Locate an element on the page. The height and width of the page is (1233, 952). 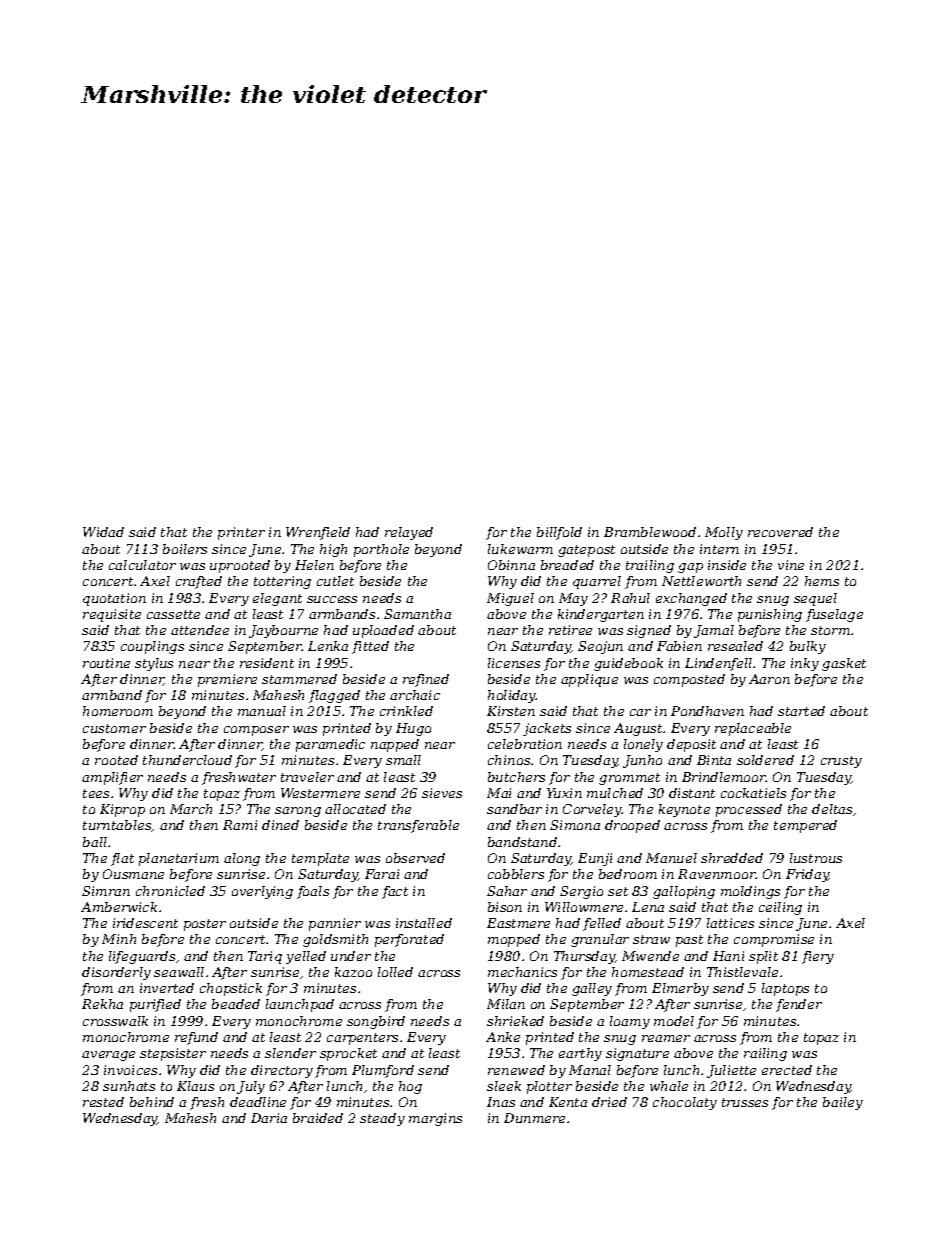
Manal is located at coordinates (590, 1070).
